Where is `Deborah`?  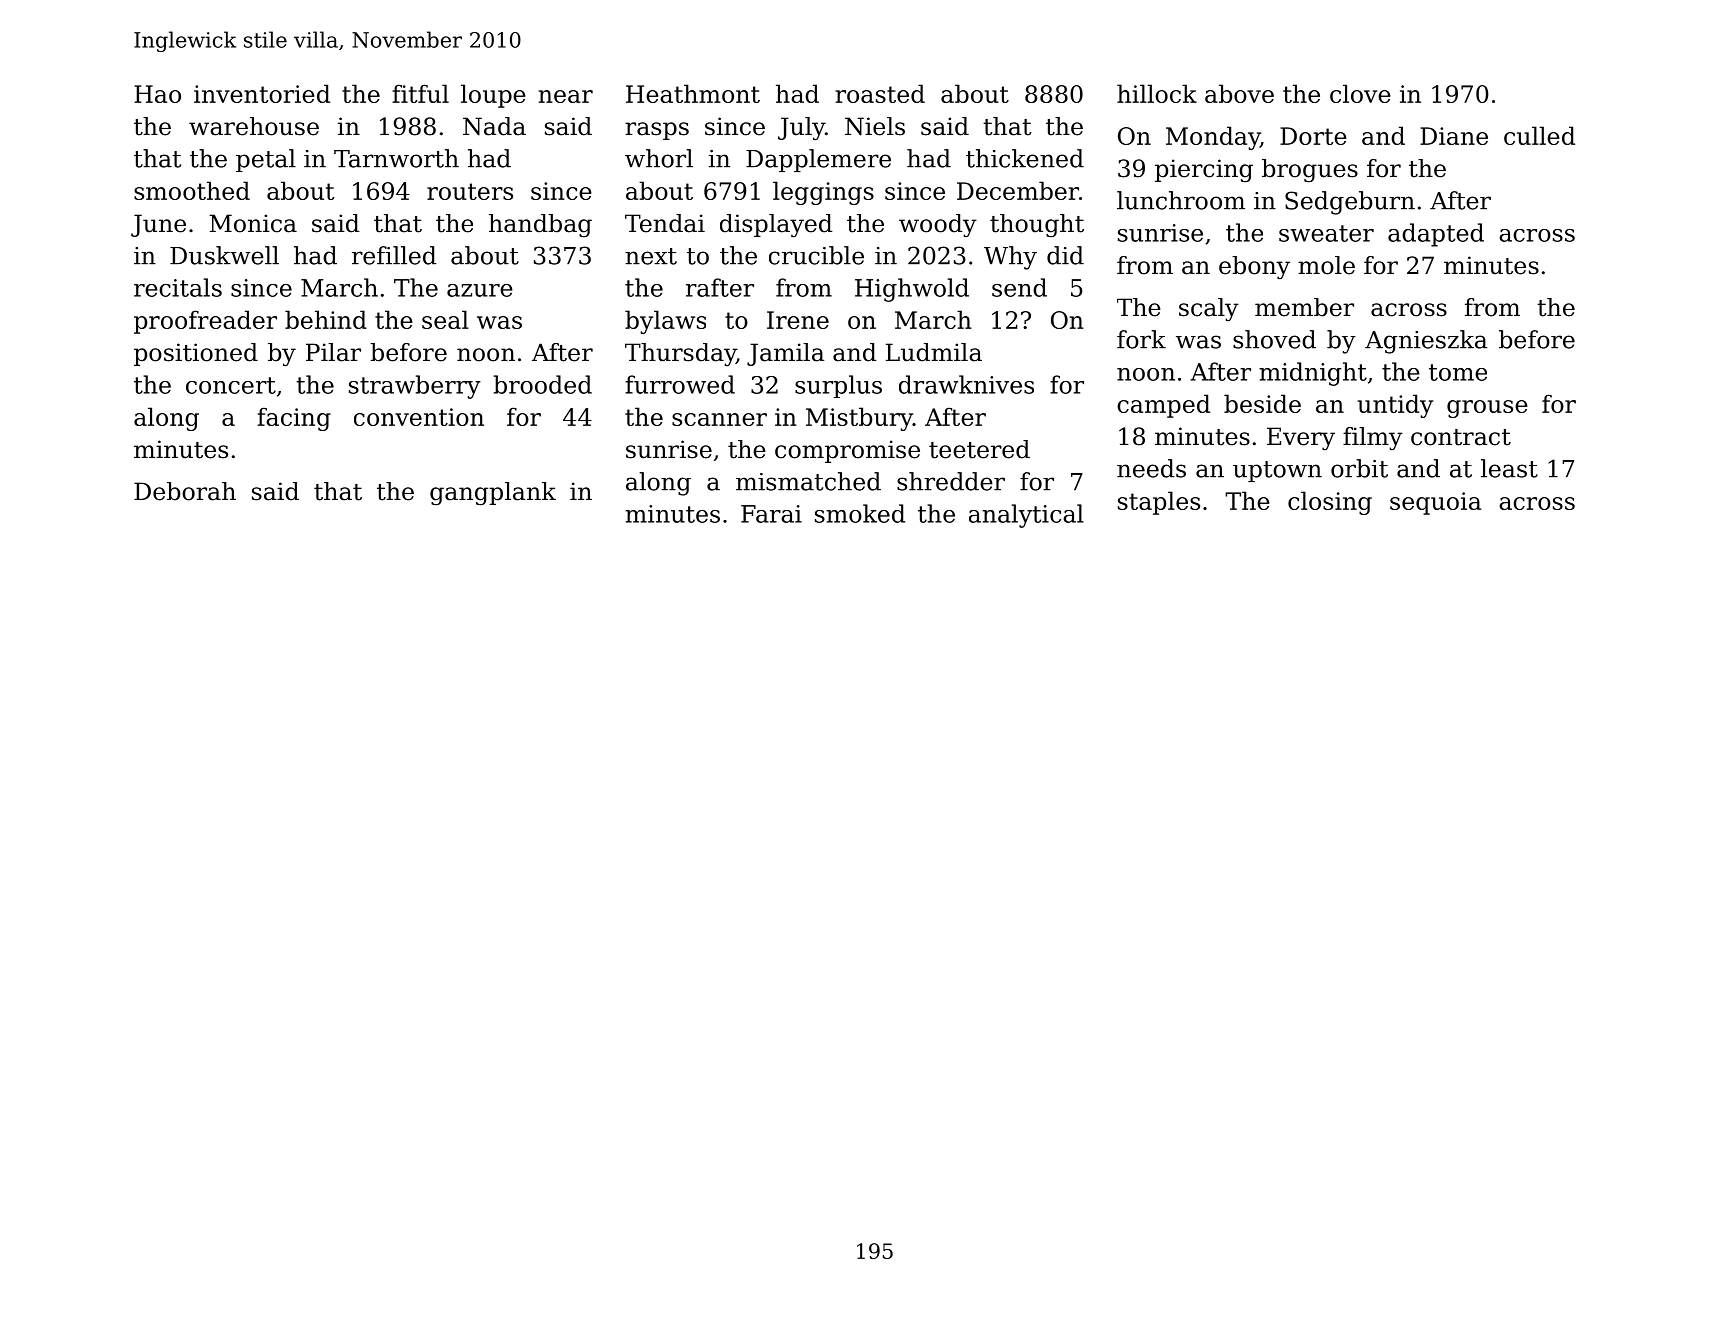 Deborah is located at coordinates (185, 491).
